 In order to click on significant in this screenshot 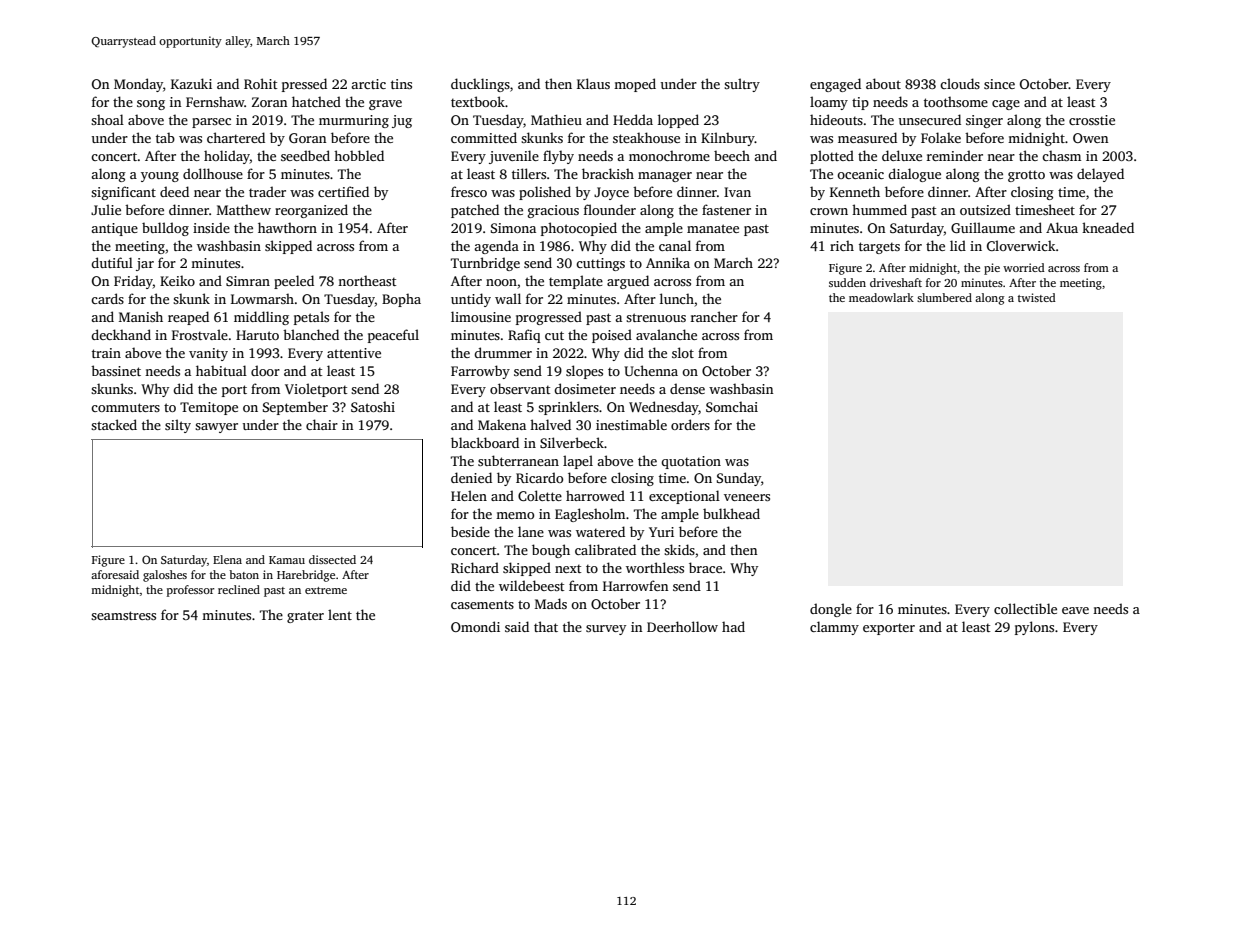, I will do `click(123, 193)`.
